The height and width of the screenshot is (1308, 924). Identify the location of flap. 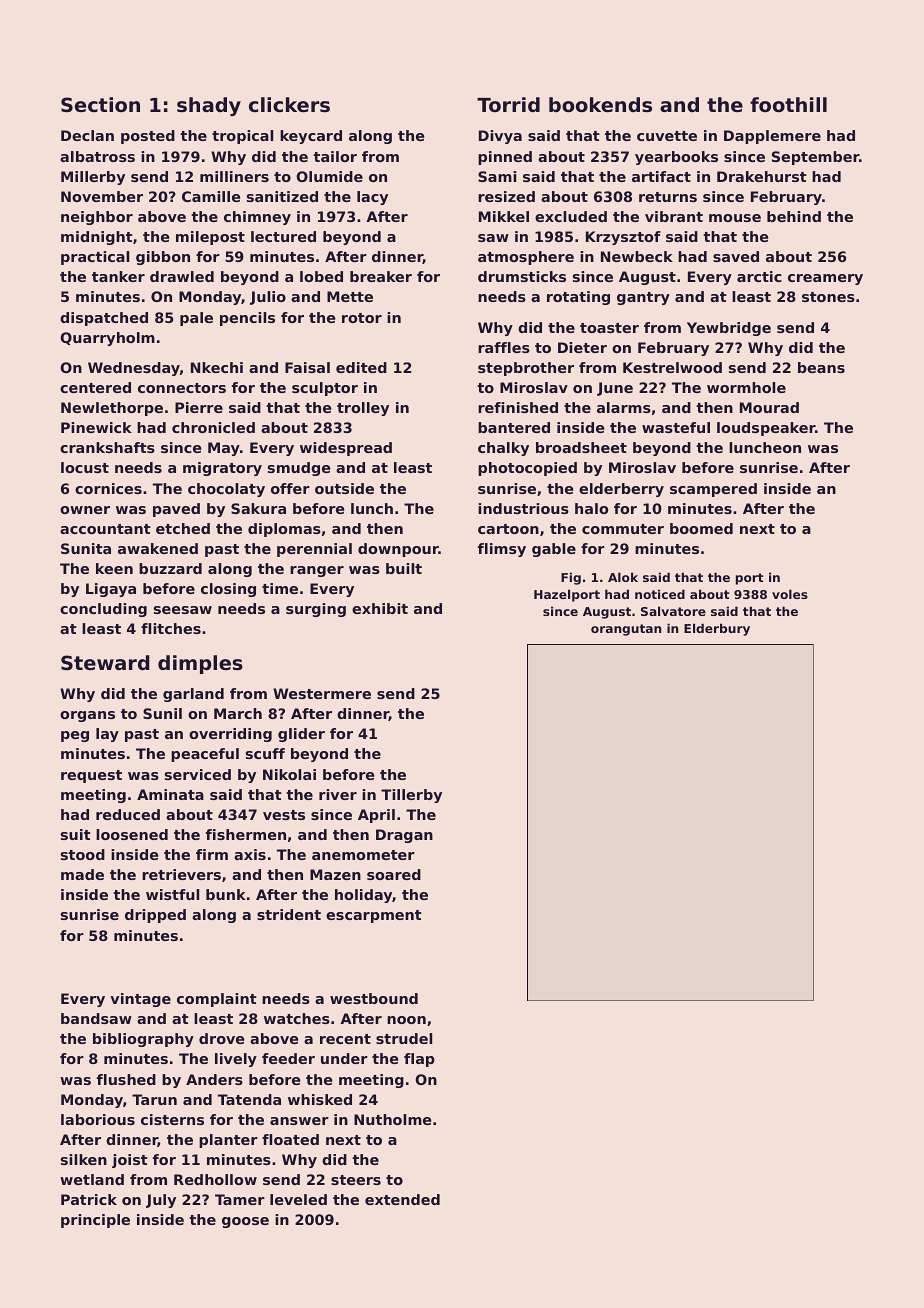
(419, 1060).
